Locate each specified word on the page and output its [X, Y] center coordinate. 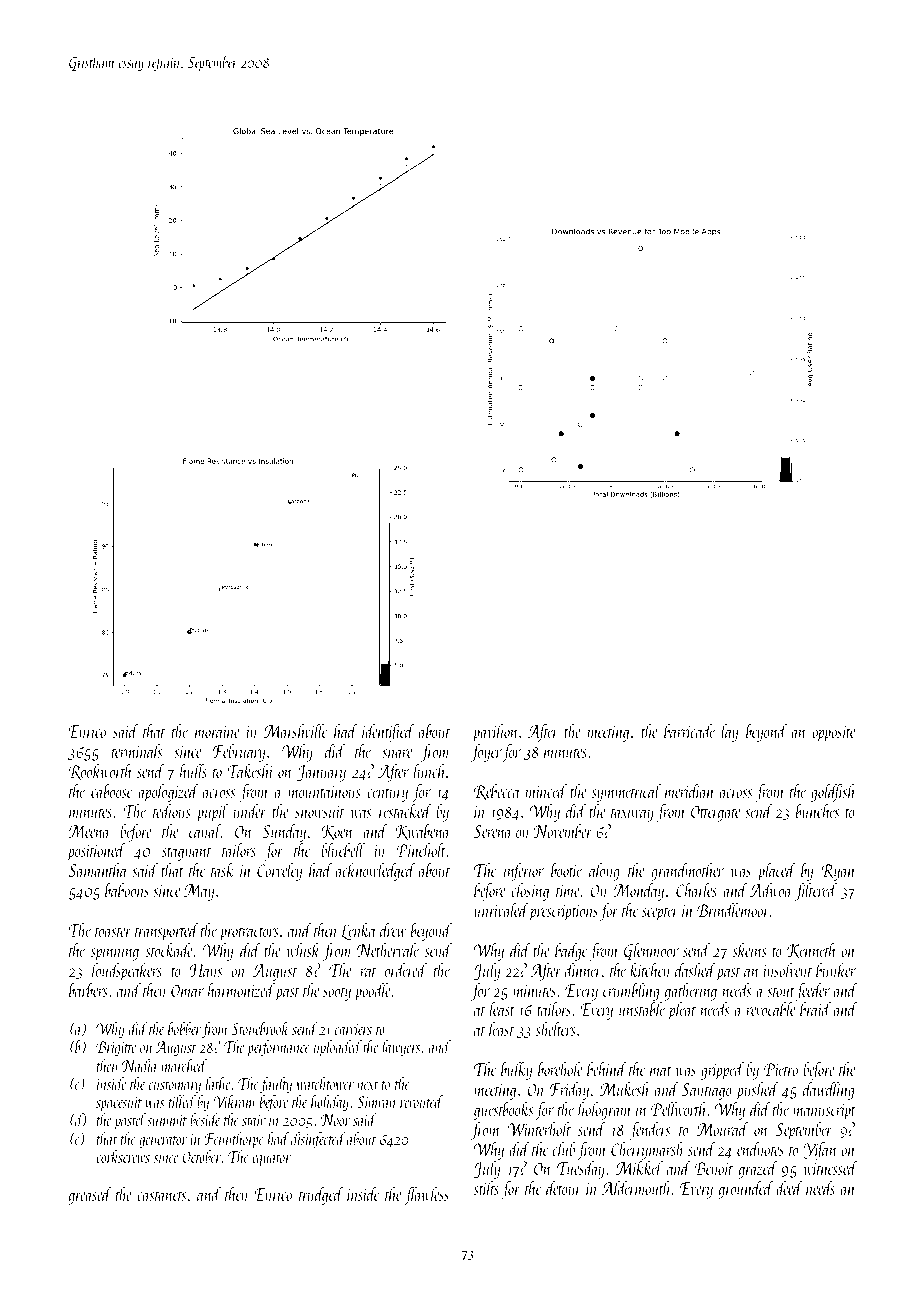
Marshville [295, 731]
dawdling [828, 1091]
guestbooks [503, 1111]
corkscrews [123, 1156]
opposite [834, 734]
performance [278, 1048]
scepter [660, 914]
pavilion [495, 733]
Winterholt [539, 1129]
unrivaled [501, 910]
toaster [113, 932]
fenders [649, 1131]
